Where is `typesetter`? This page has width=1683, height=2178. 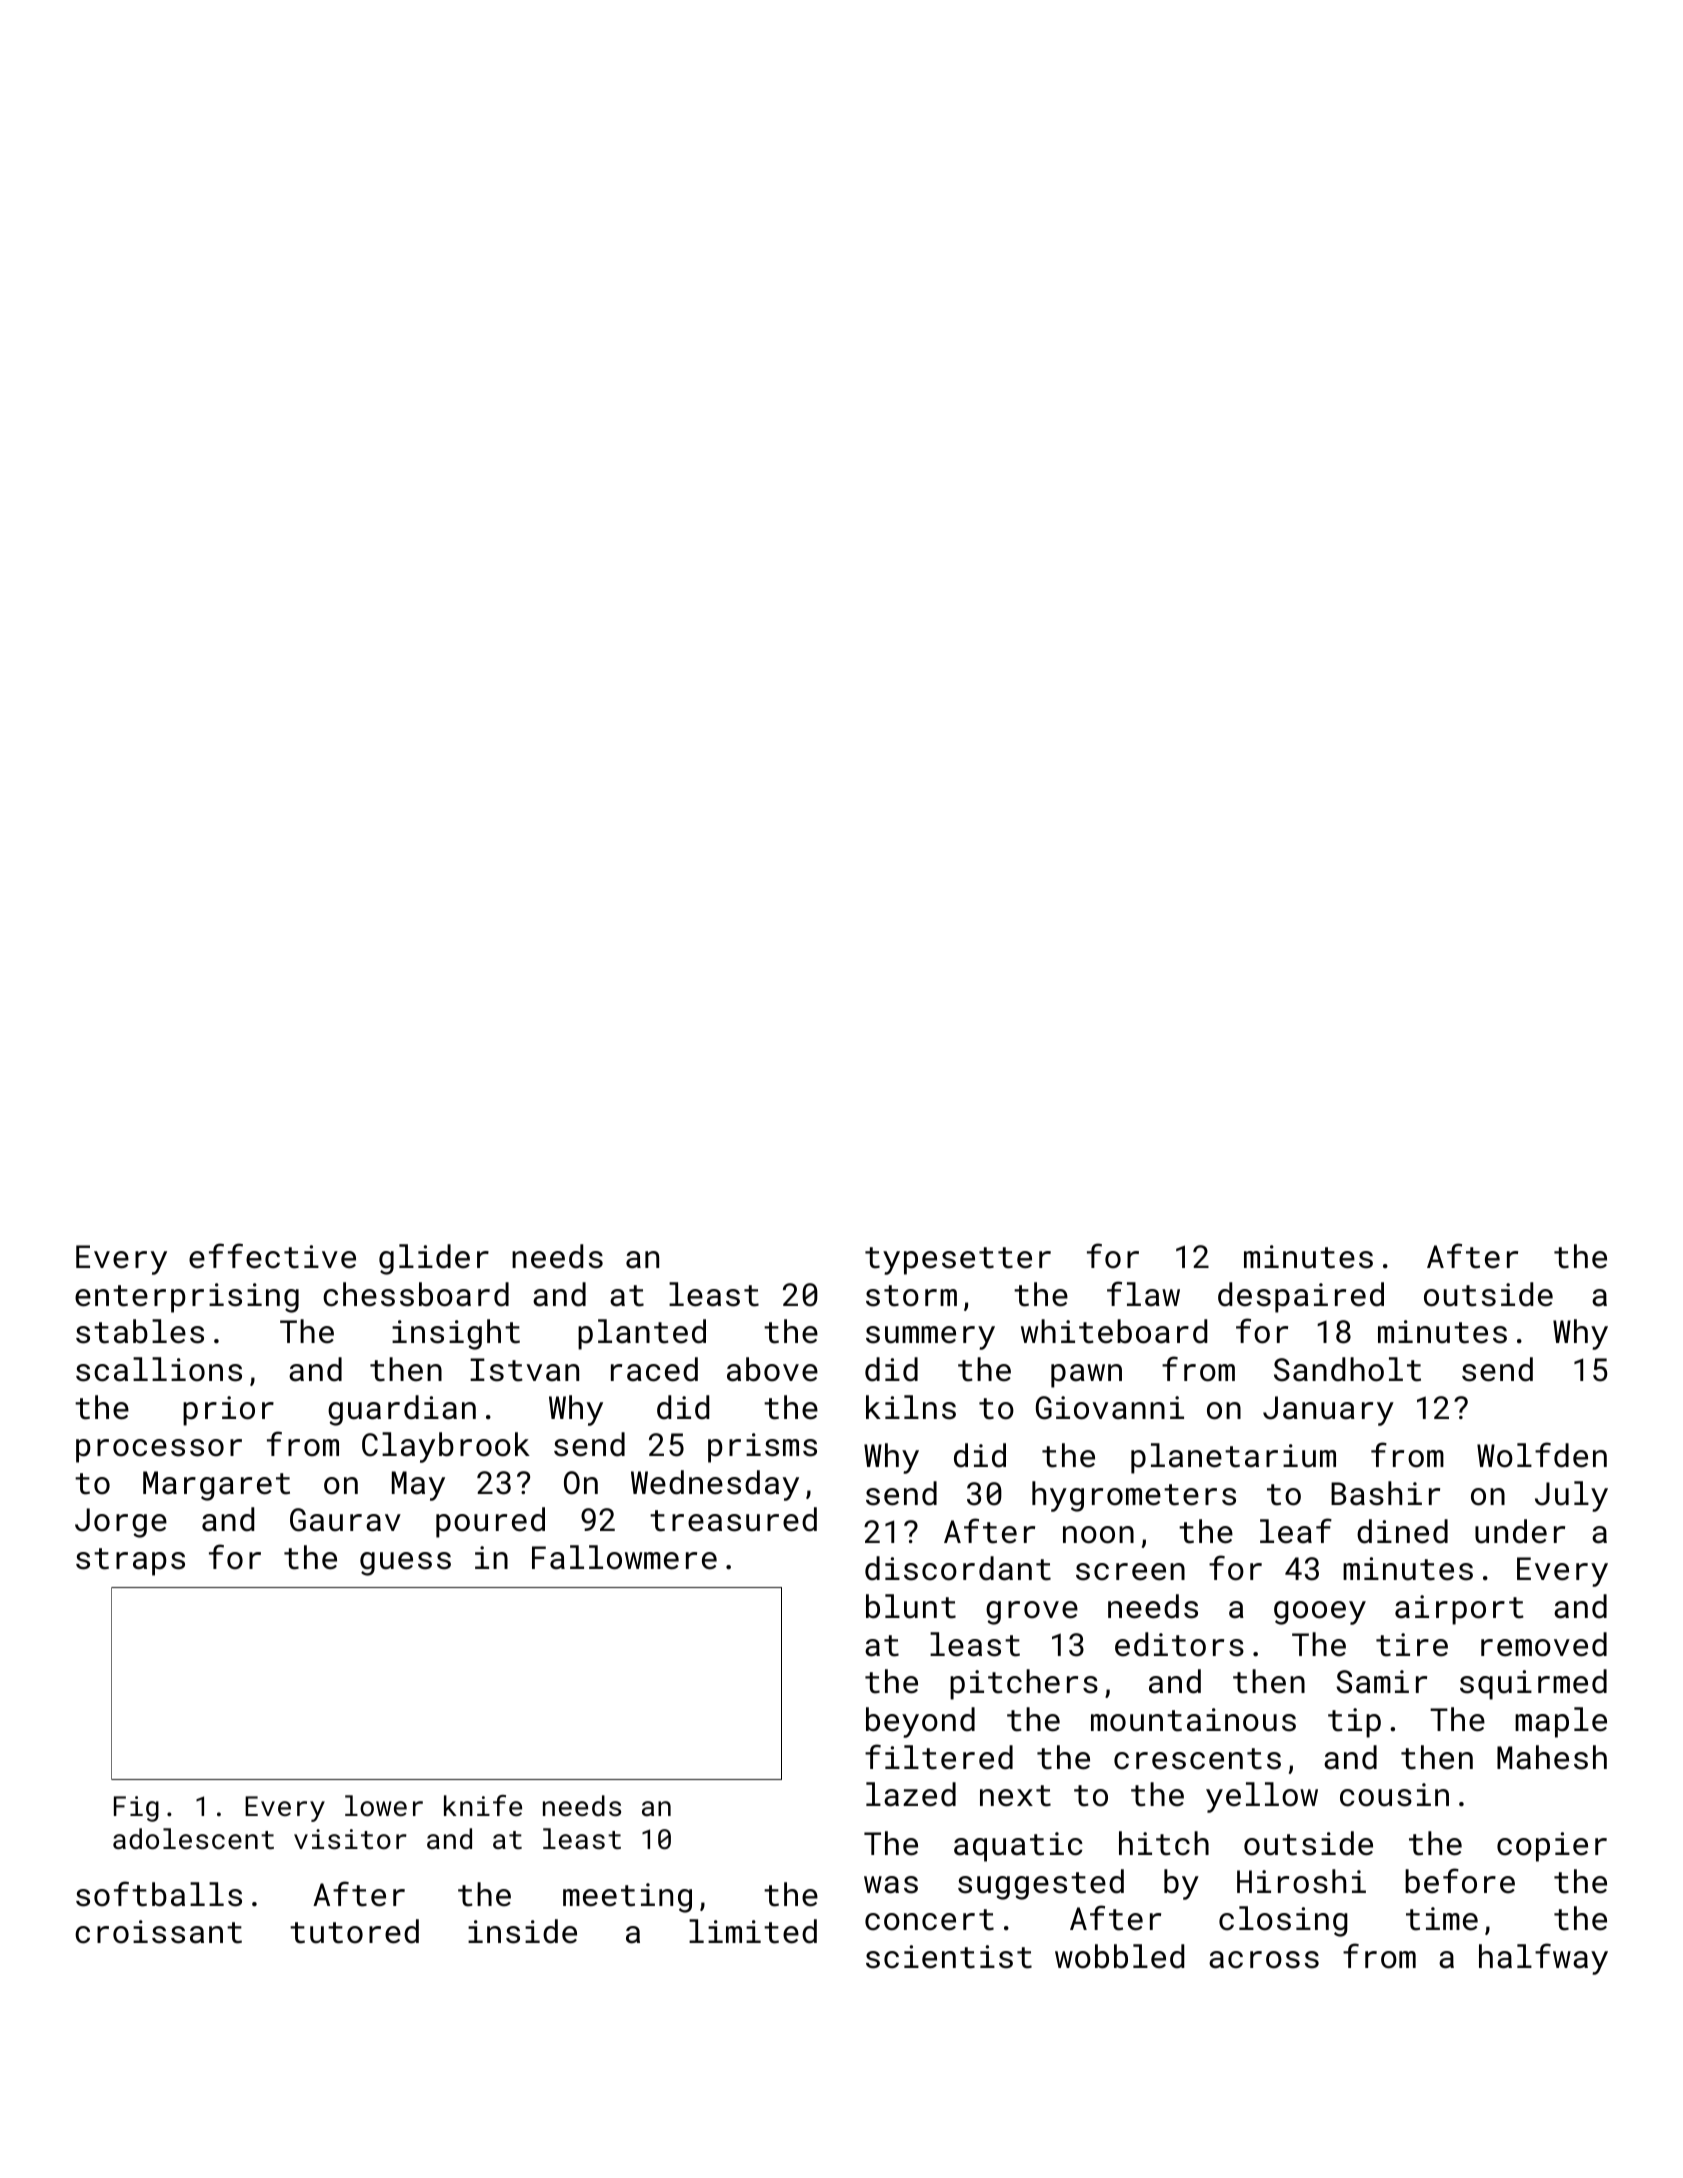
typesetter is located at coordinates (958, 1261).
